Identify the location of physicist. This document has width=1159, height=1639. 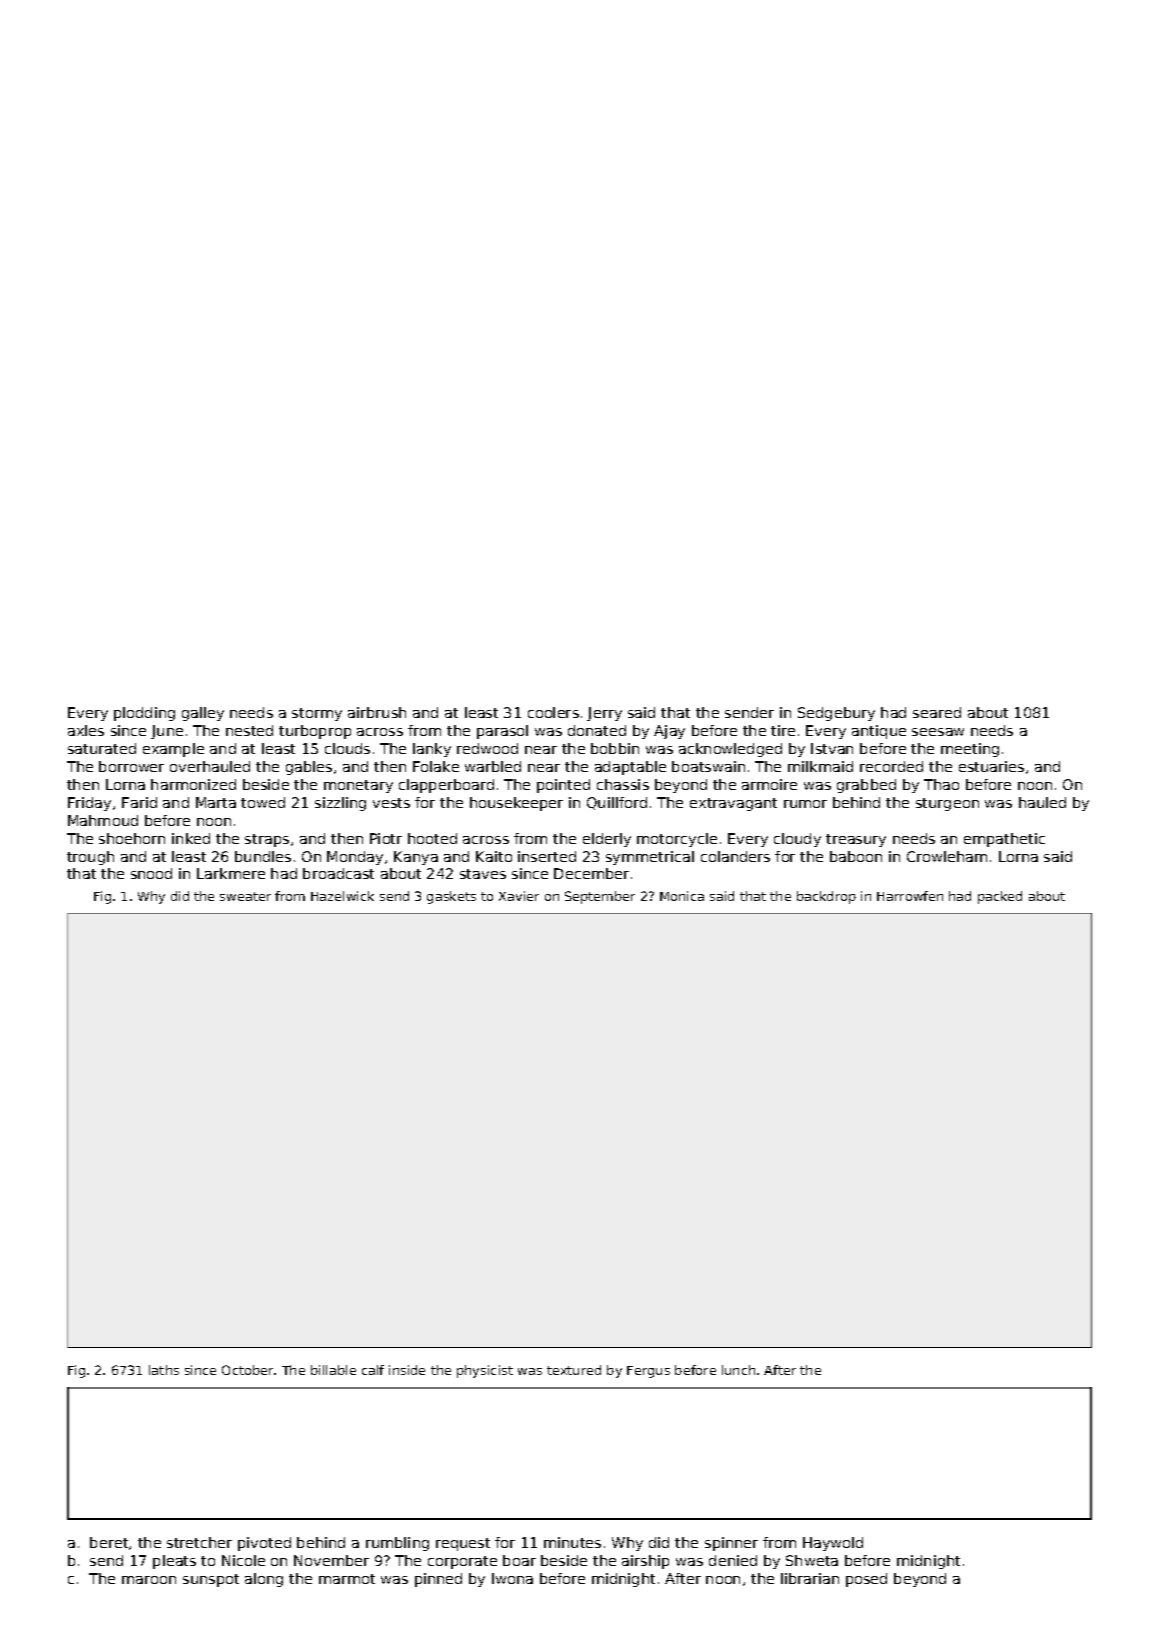
(485, 1371).
